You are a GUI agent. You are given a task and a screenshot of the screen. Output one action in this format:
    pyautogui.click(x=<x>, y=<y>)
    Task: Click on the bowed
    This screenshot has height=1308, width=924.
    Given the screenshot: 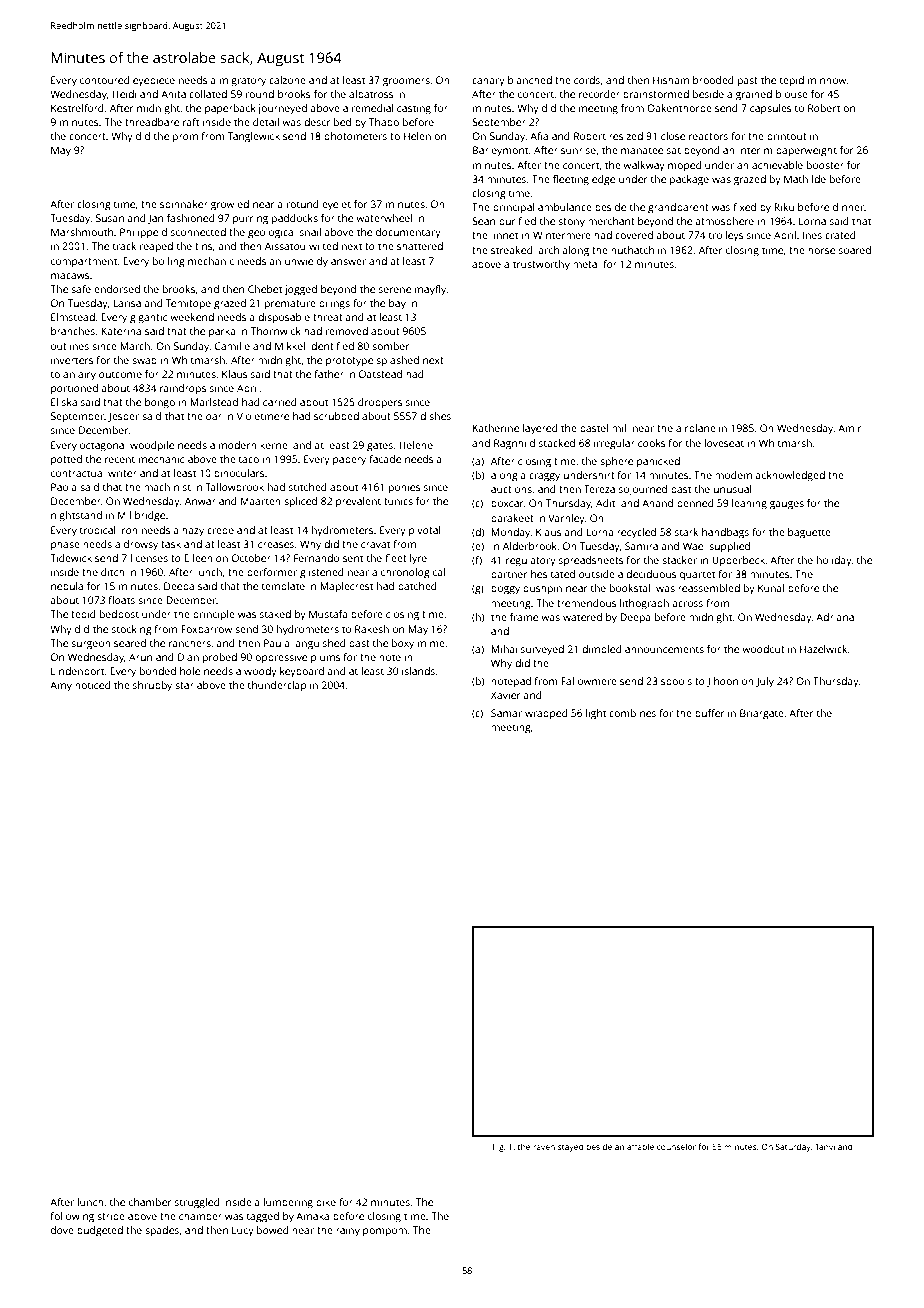 What is the action you would take?
    pyautogui.click(x=273, y=1230)
